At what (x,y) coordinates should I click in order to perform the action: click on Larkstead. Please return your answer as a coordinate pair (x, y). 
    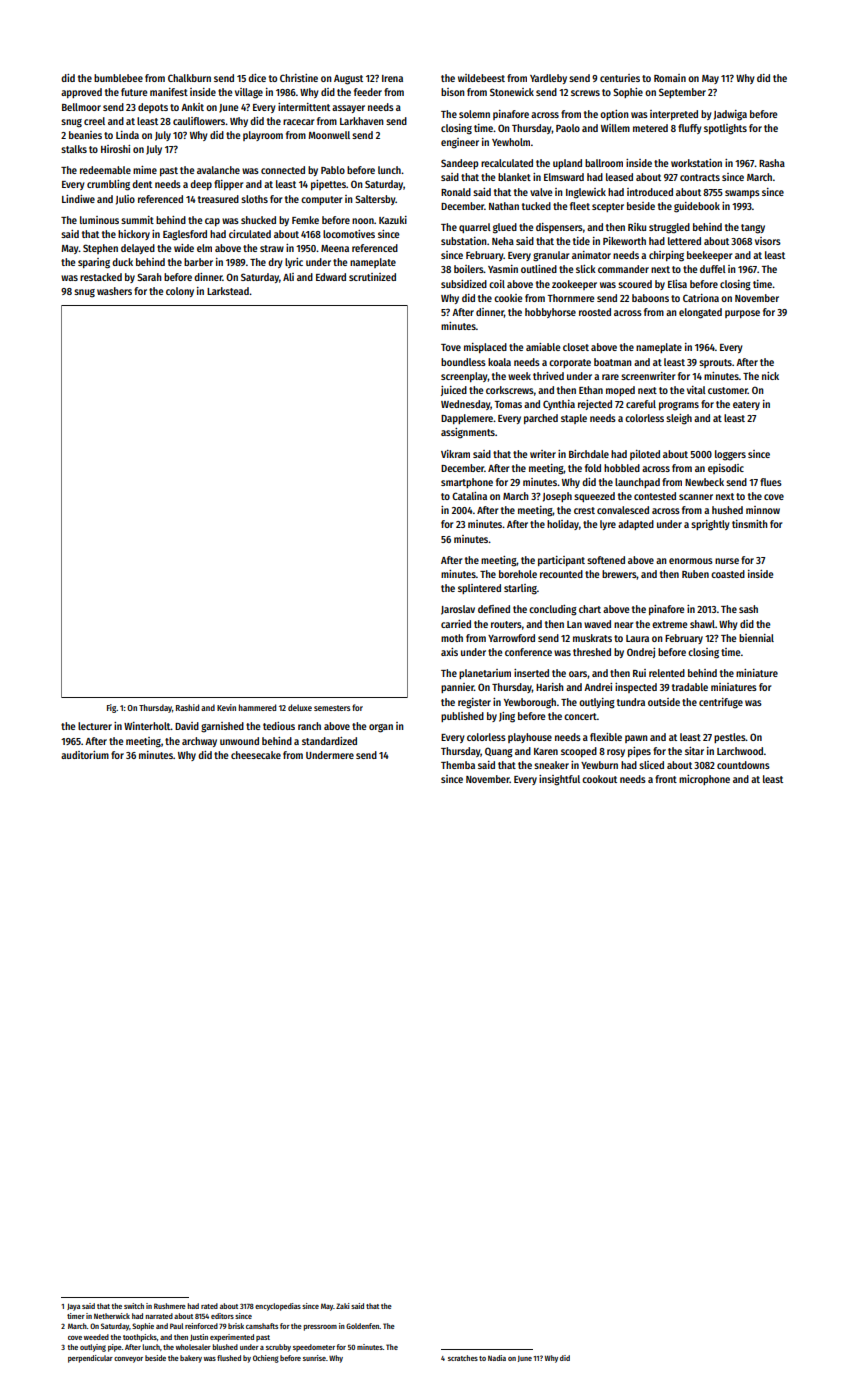
    Looking at the image, I should click on (228, 291).
